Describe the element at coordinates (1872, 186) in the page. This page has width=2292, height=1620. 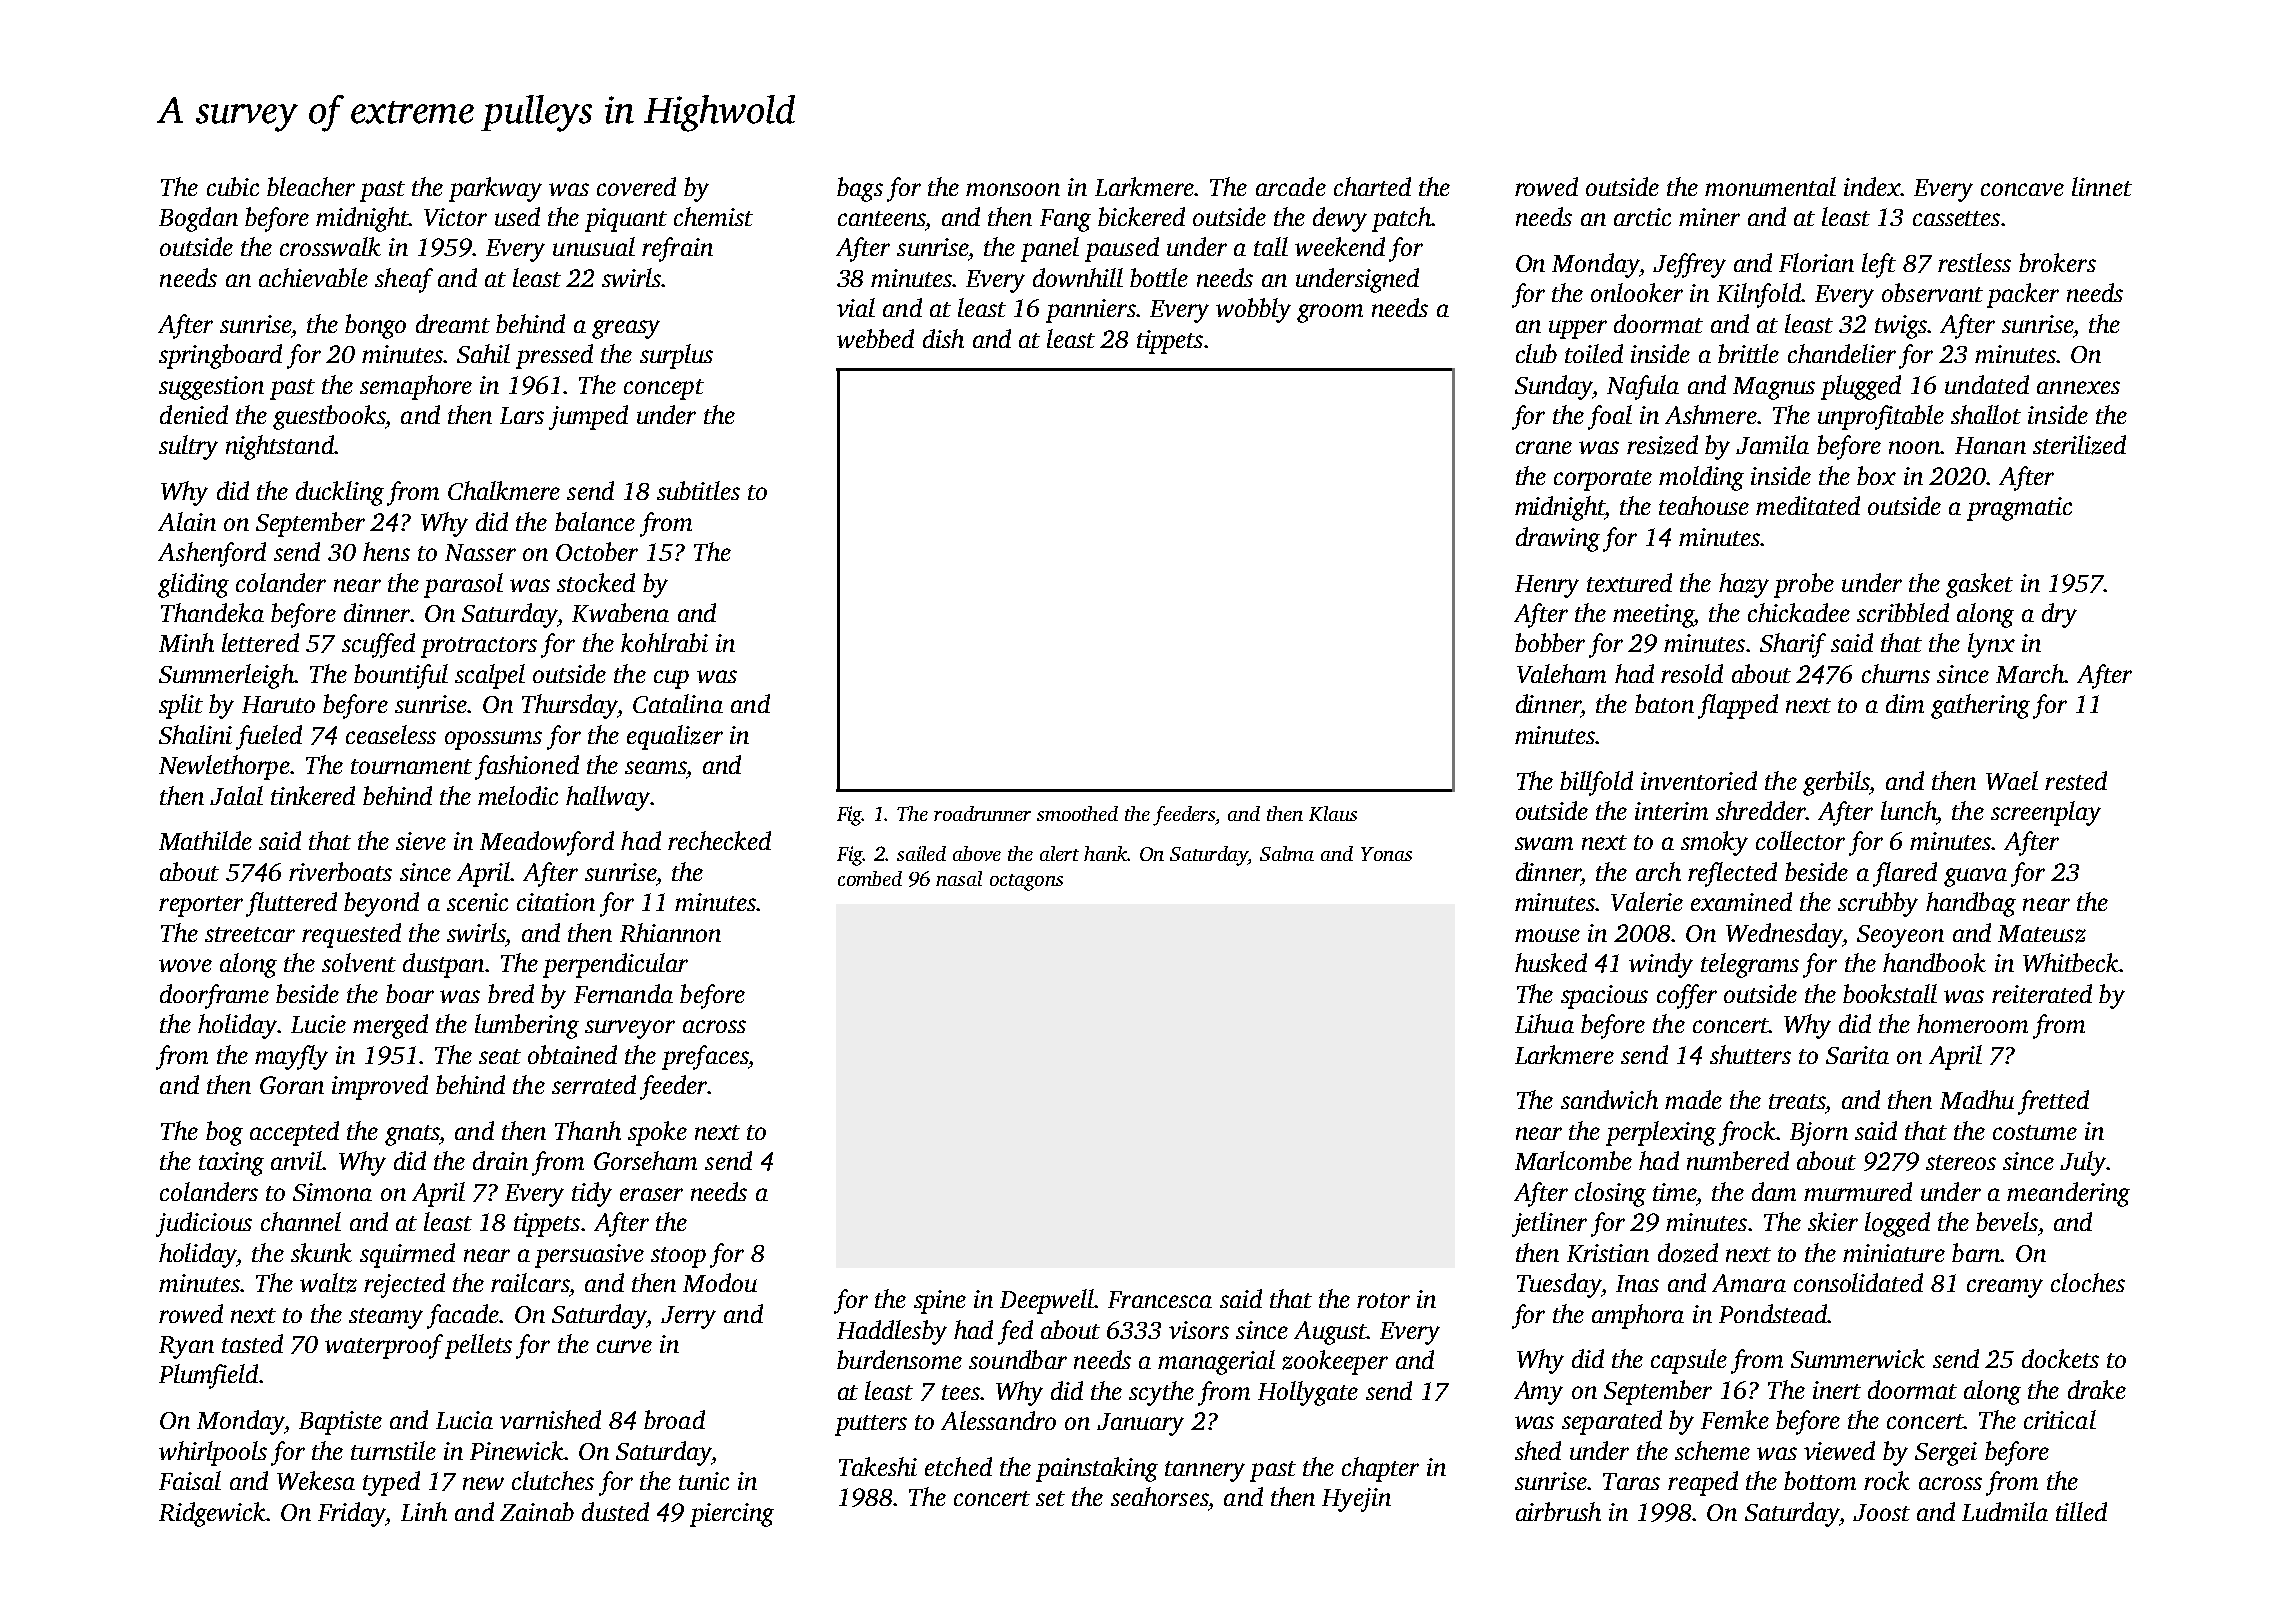
I see `index` at that location.
